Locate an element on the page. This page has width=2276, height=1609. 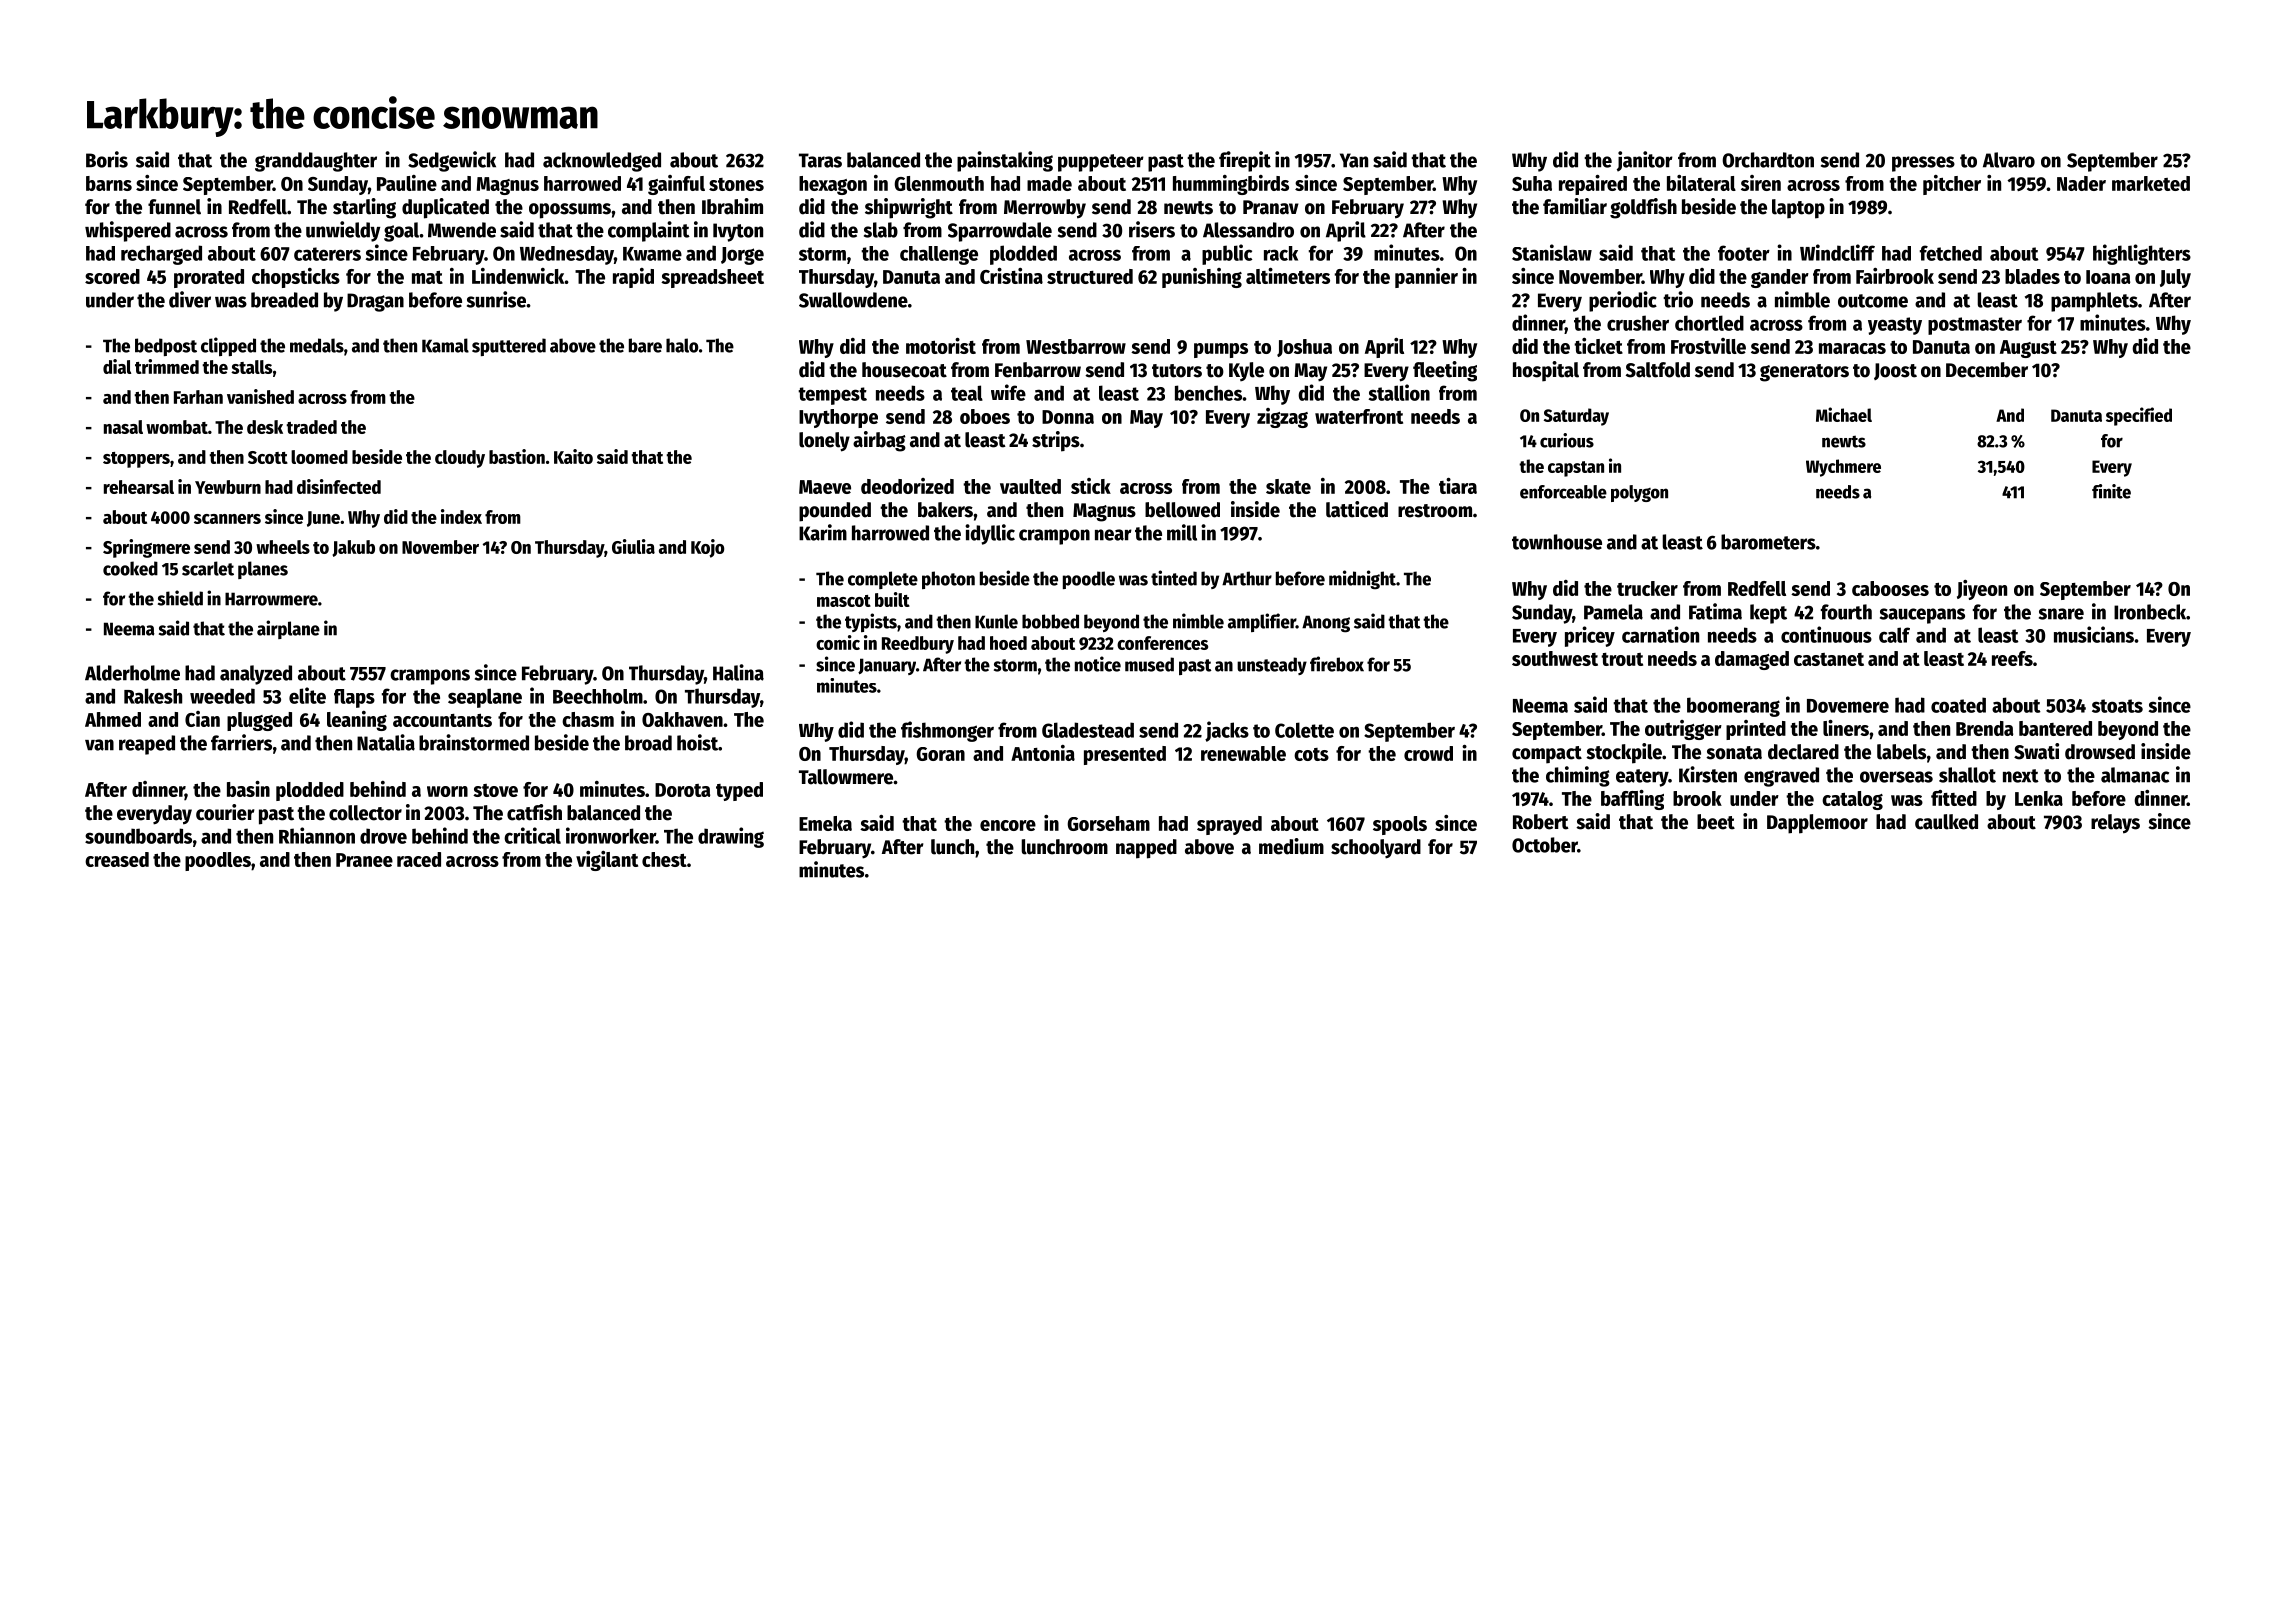
bedpost is located at coordinates (166, 347).
